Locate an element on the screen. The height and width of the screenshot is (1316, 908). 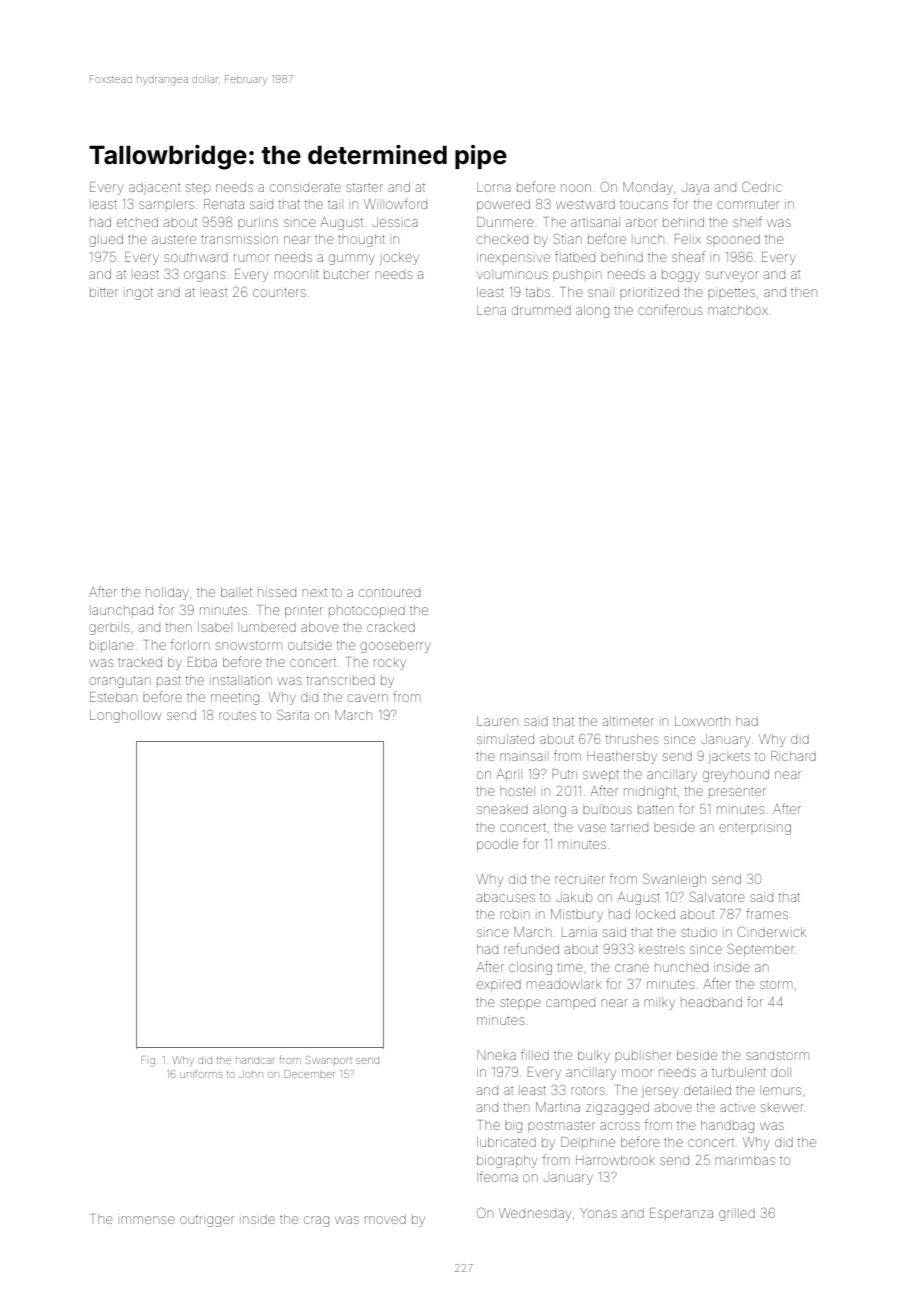
starter is located at coordinates (364, 187).
